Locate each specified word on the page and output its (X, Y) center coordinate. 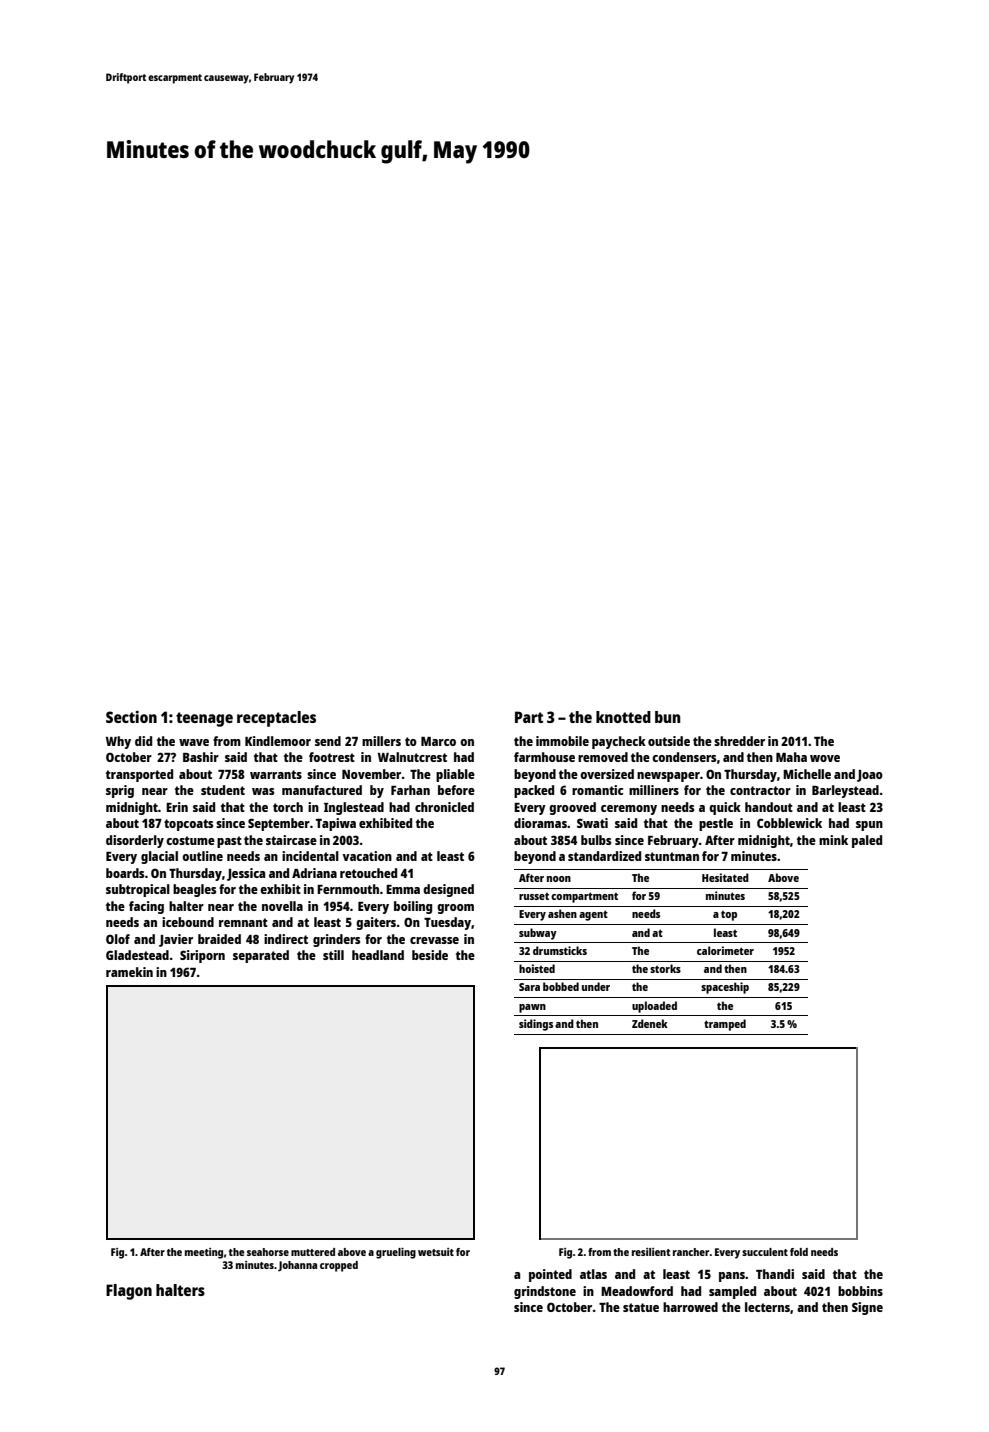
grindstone (545, 1292)
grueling (396, 1253)
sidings (536, 1025)
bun (667, 717)
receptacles (276, 719)
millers (381, 741)
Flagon (129, 1292)
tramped (725, 1025)
